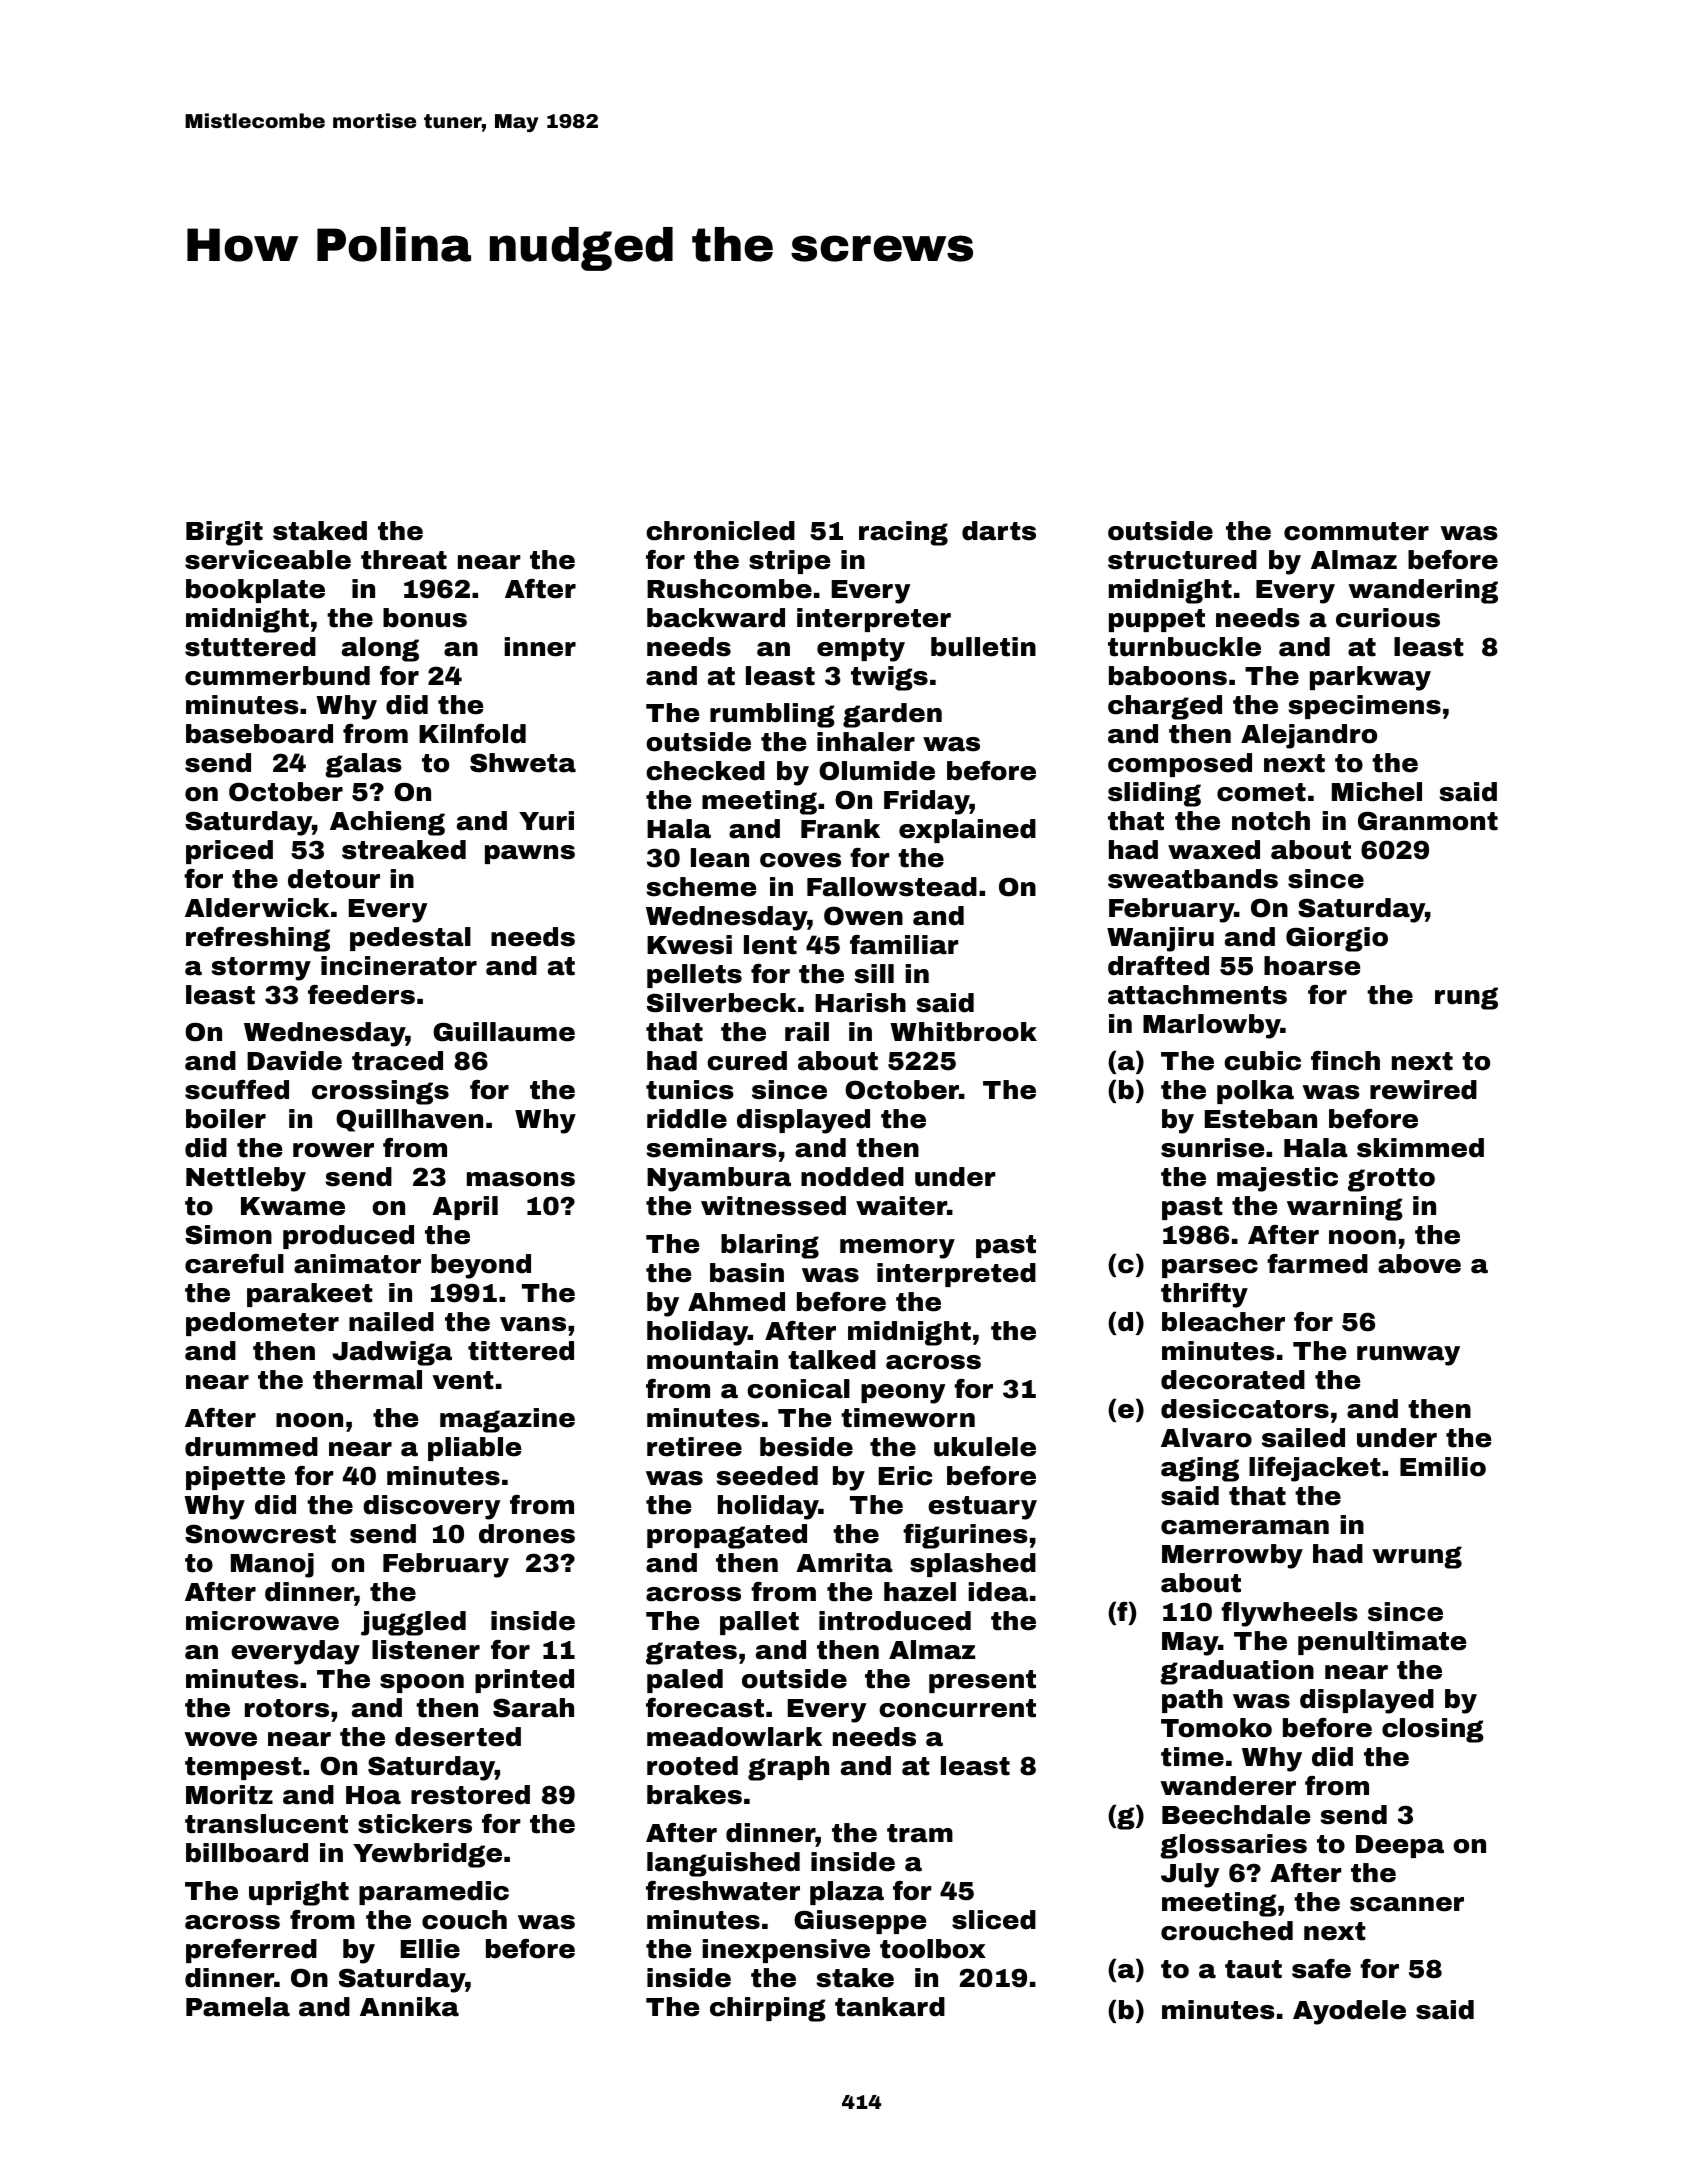 The width and height of the screenshot is (1683, 2178). What do you see at coordinates (334, 879) in the screenshot?
I see `detour` at bounding box center [334, 879].
